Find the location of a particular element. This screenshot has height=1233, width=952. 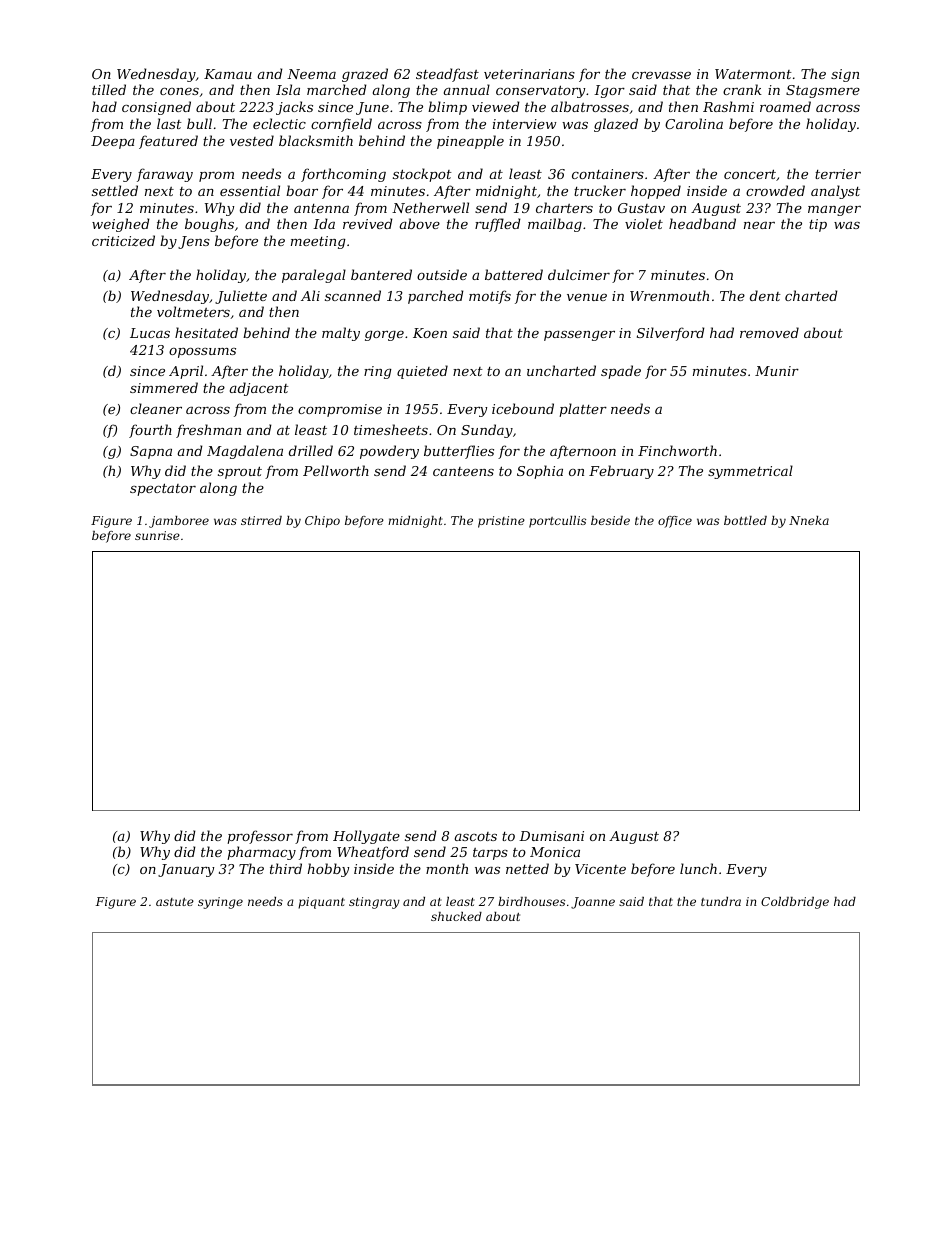

viewed is located at coordinates (496, 106).
